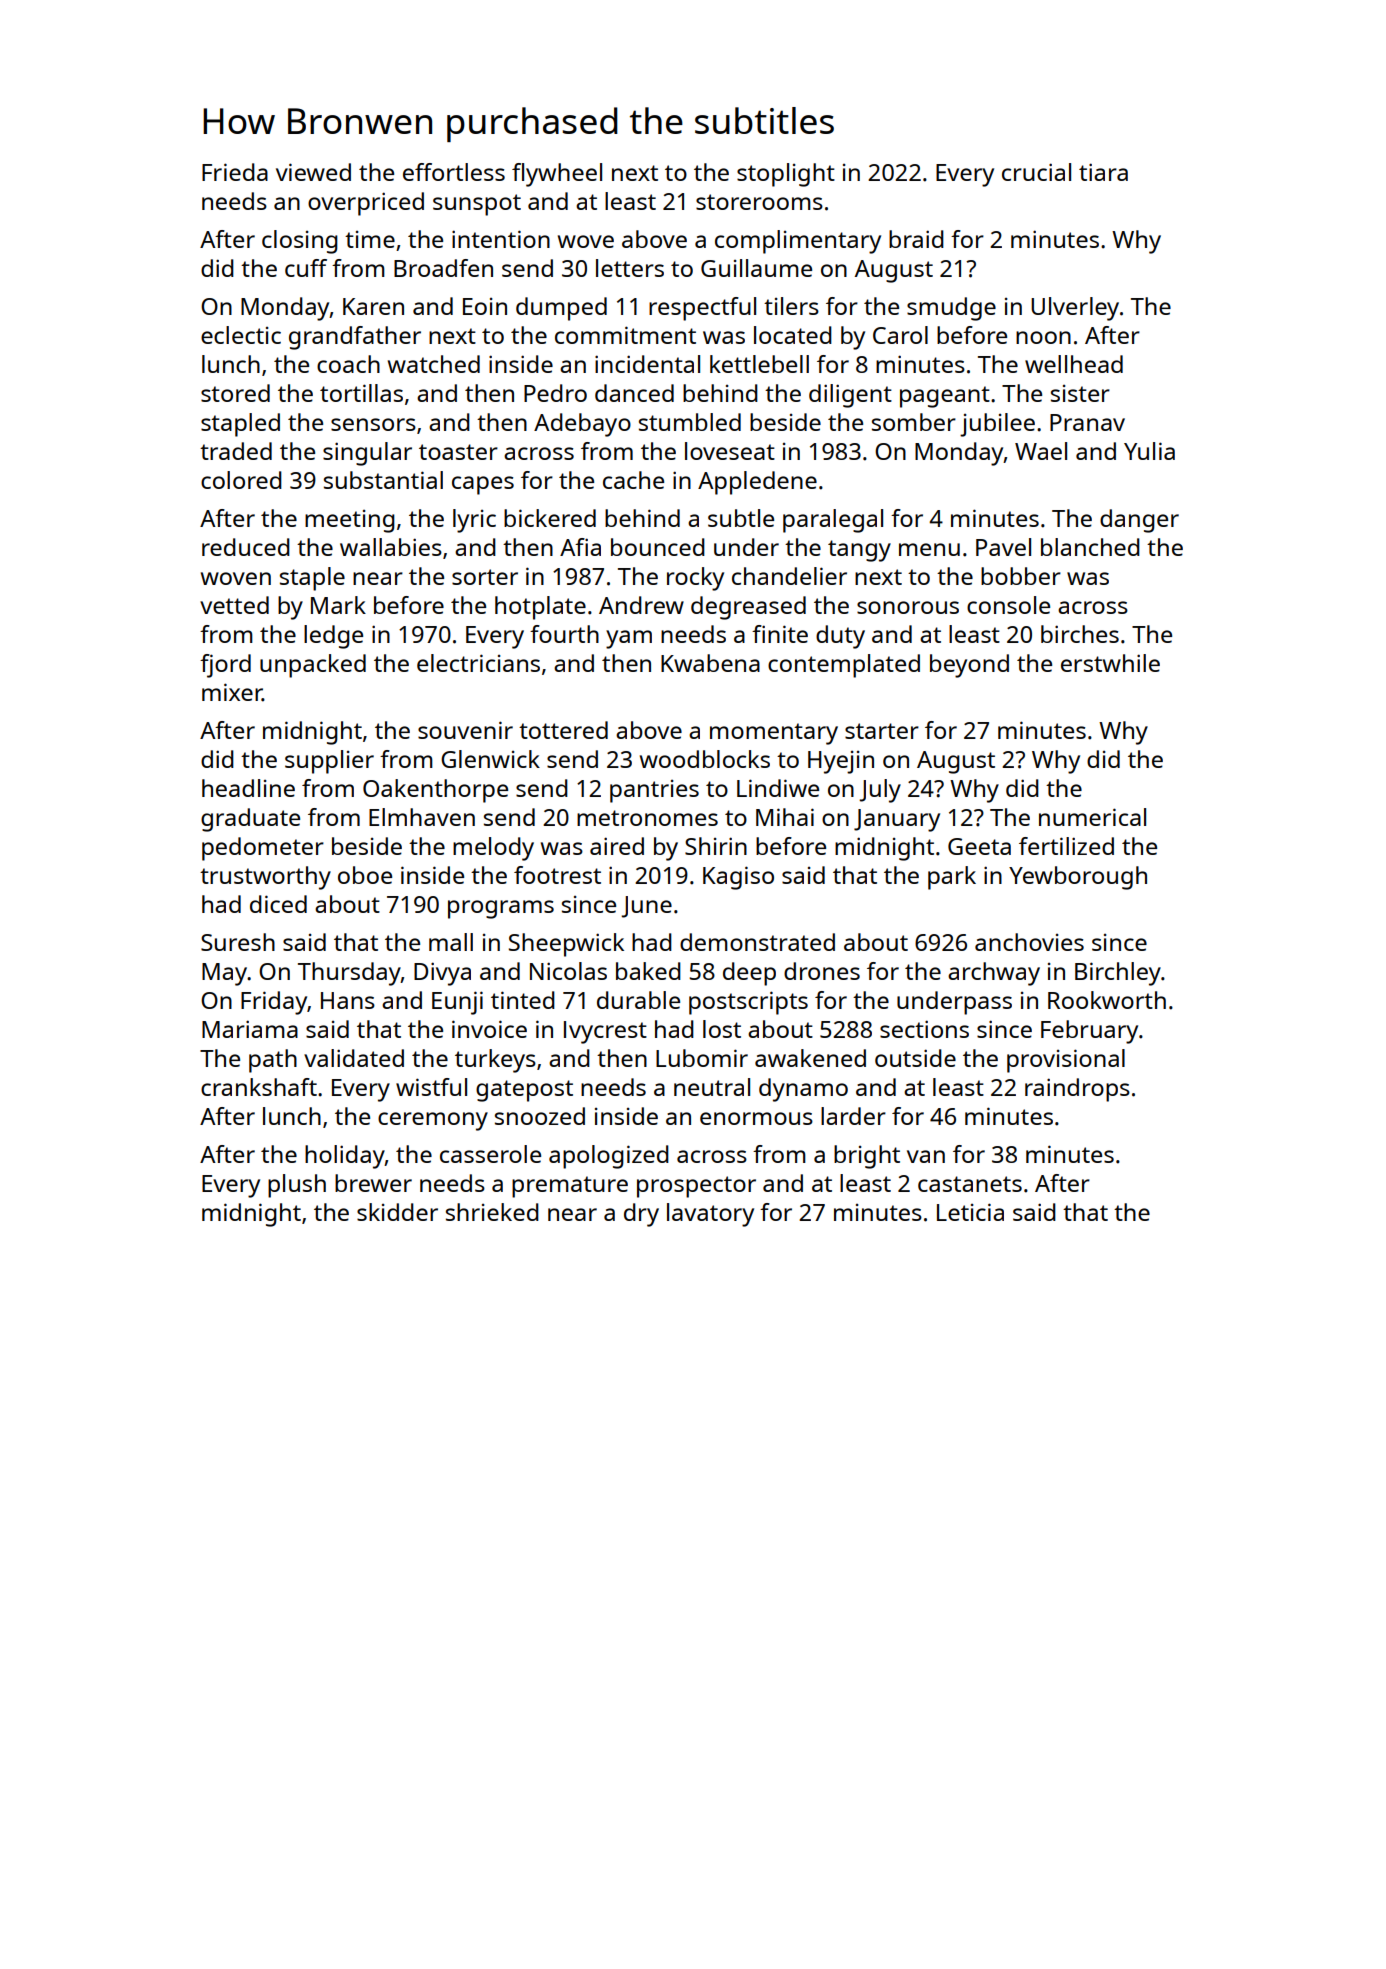 The image size is (1386, 1969). Describe the element at coordinates (748, 1003) in the page. I see `postscripts` at that location.
